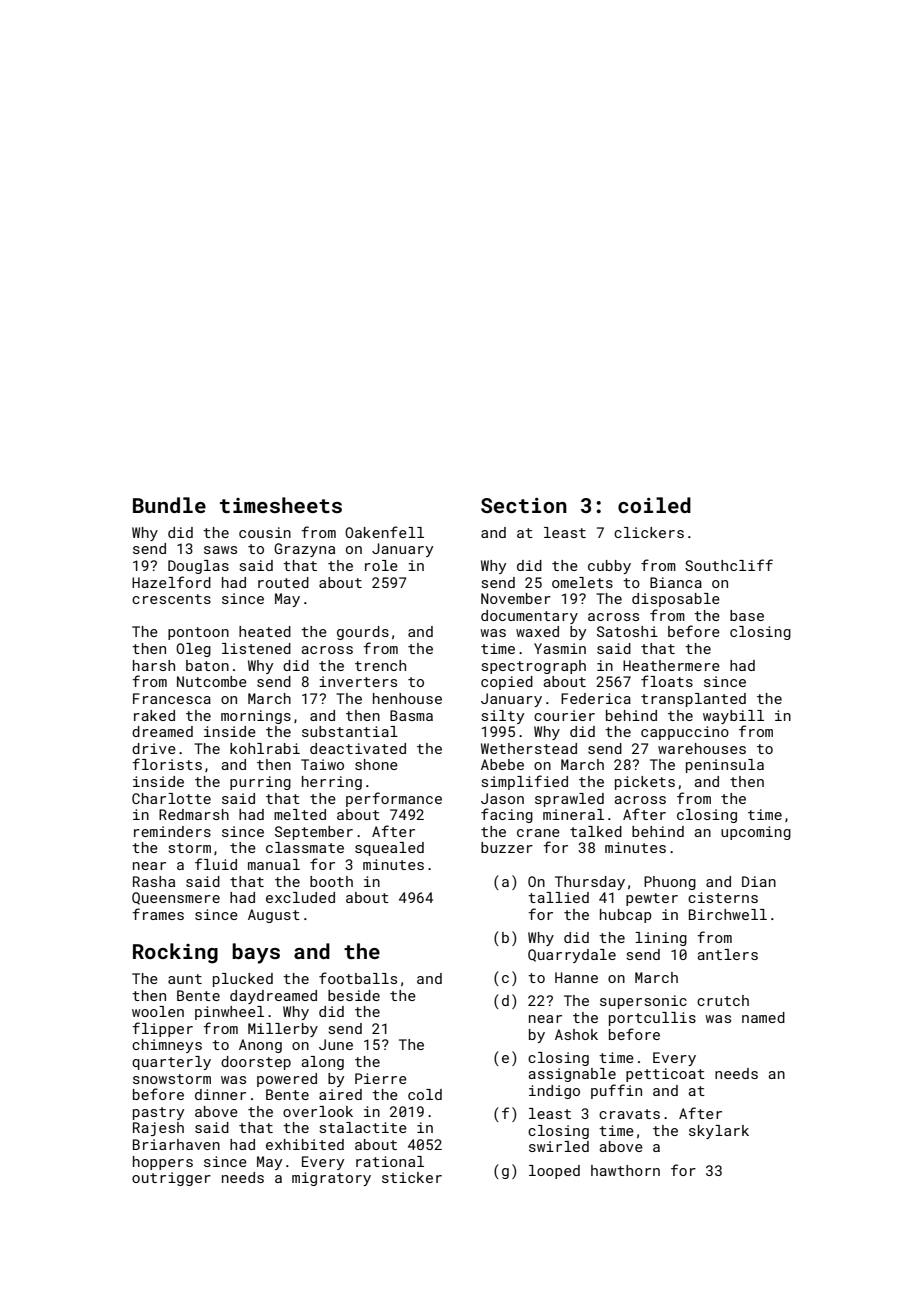 The image size is (924, 1314). I want to click on skylark, so click(719, 1132).
